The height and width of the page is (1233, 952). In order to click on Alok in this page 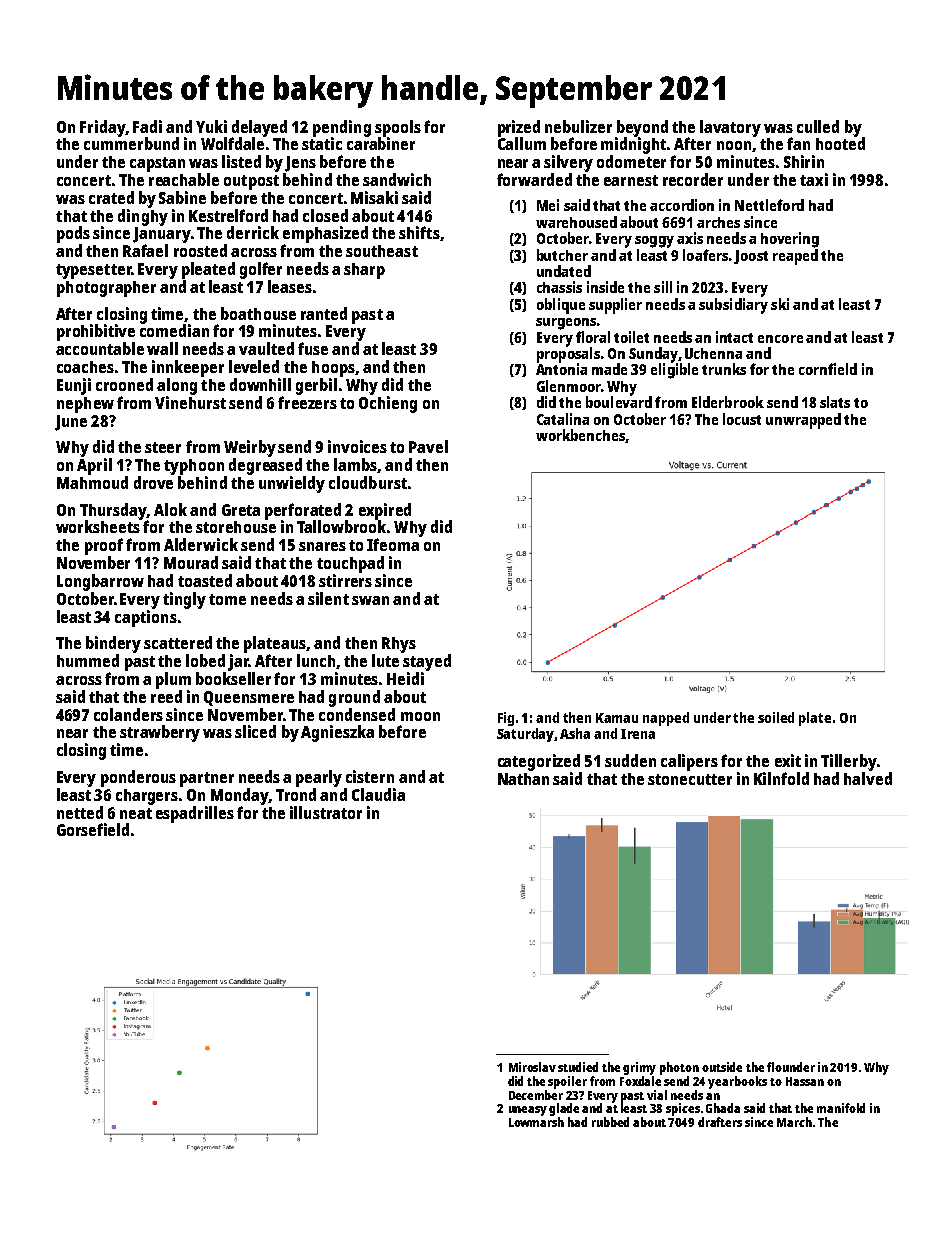, I will do `click(170, 509)`.
